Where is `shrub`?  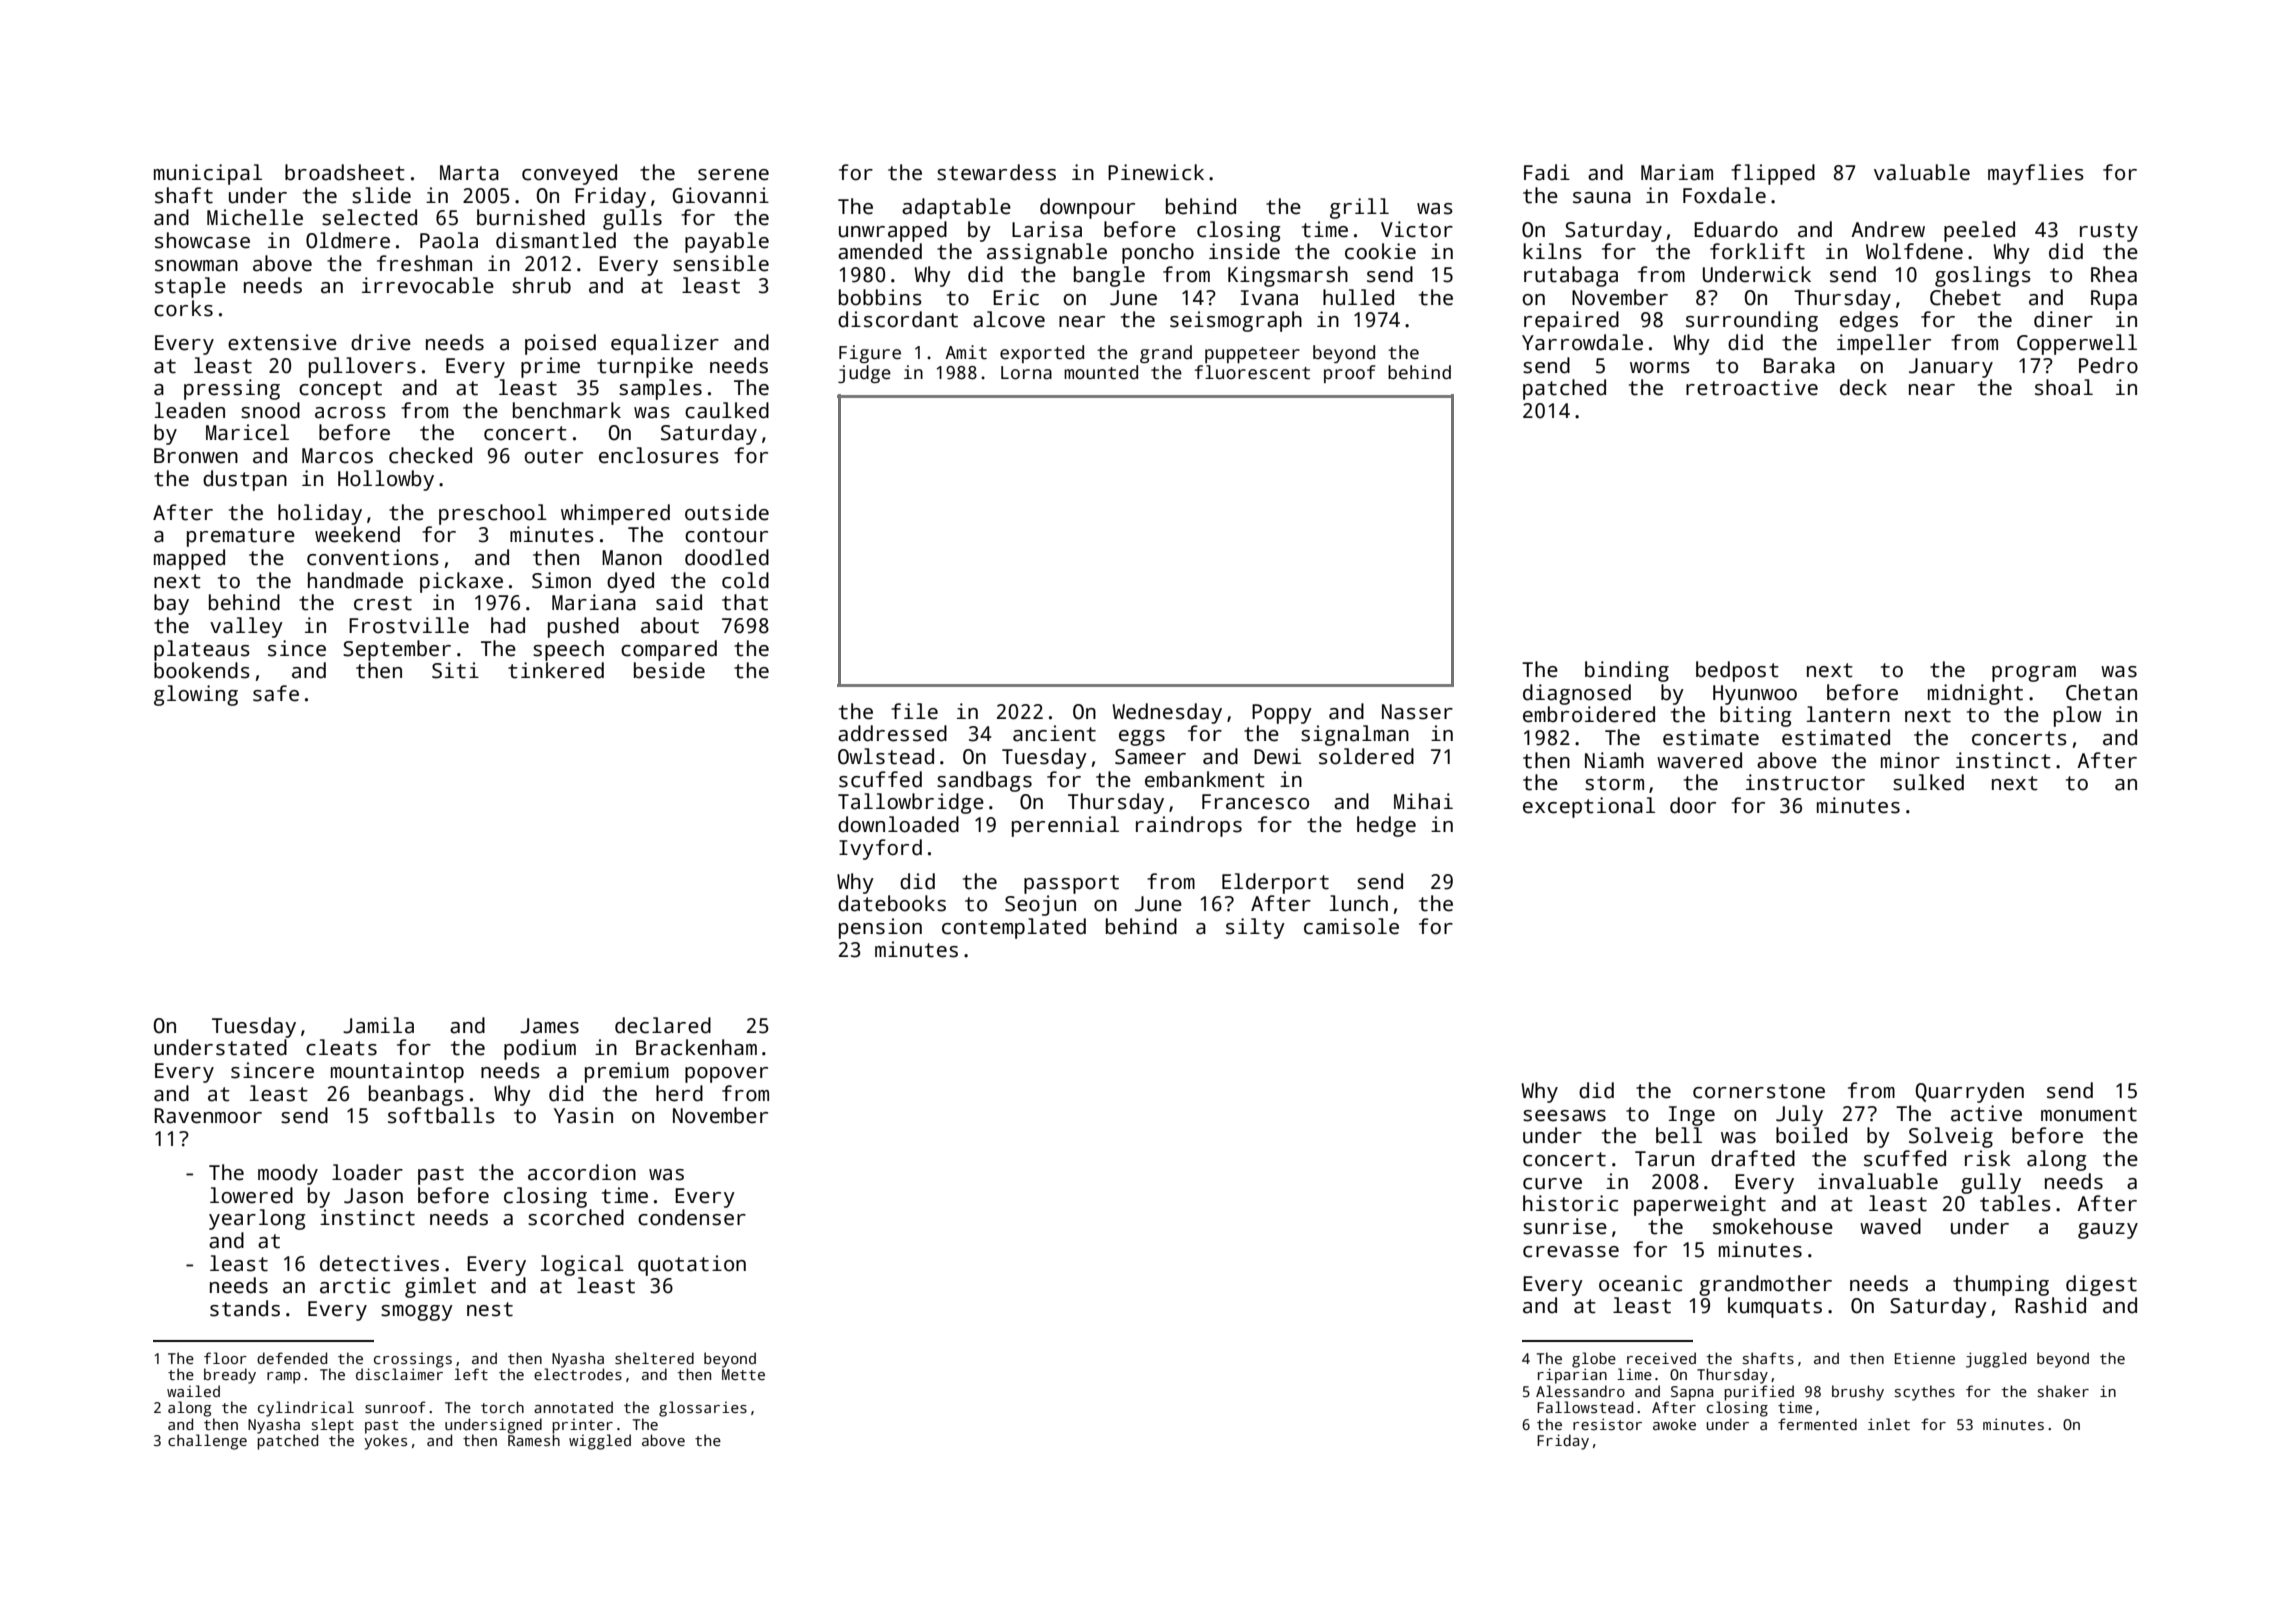 shrub is located at coordinates (541, 285).
